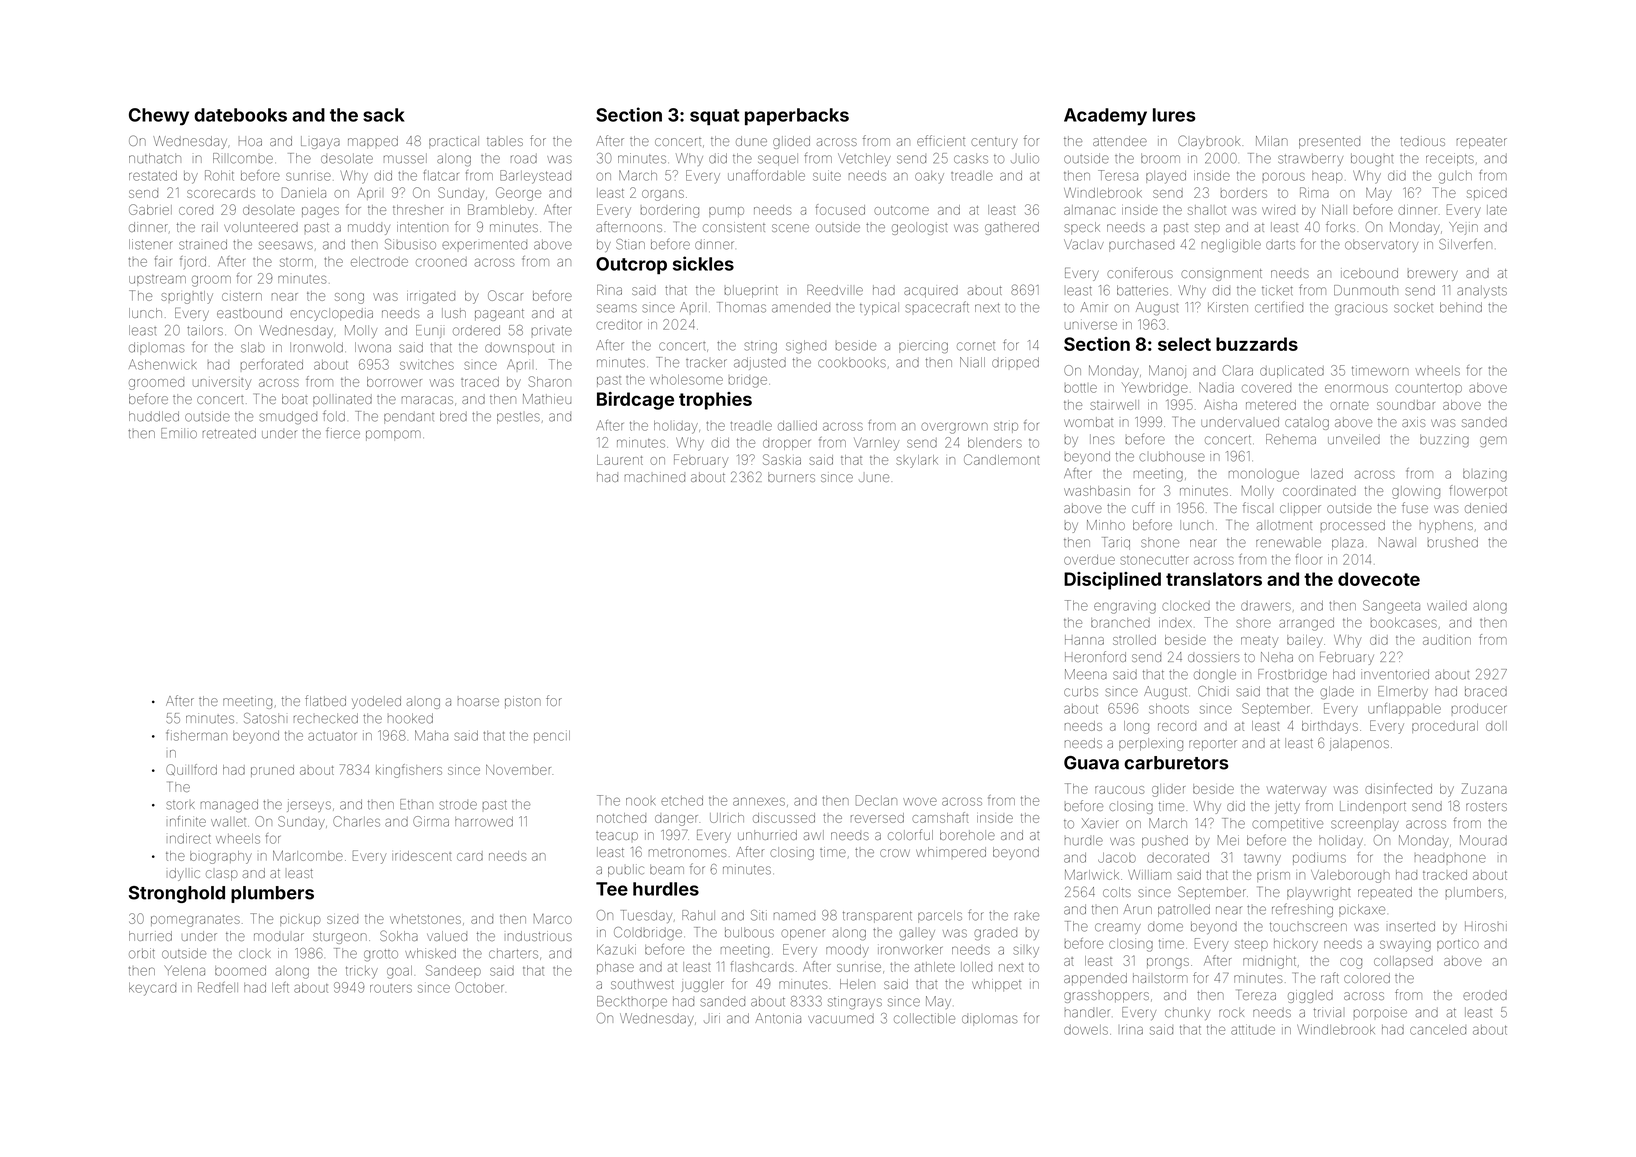  Describe the element at coordinates (1089, 560) in the screenshot. I see `overdue` at that location.
